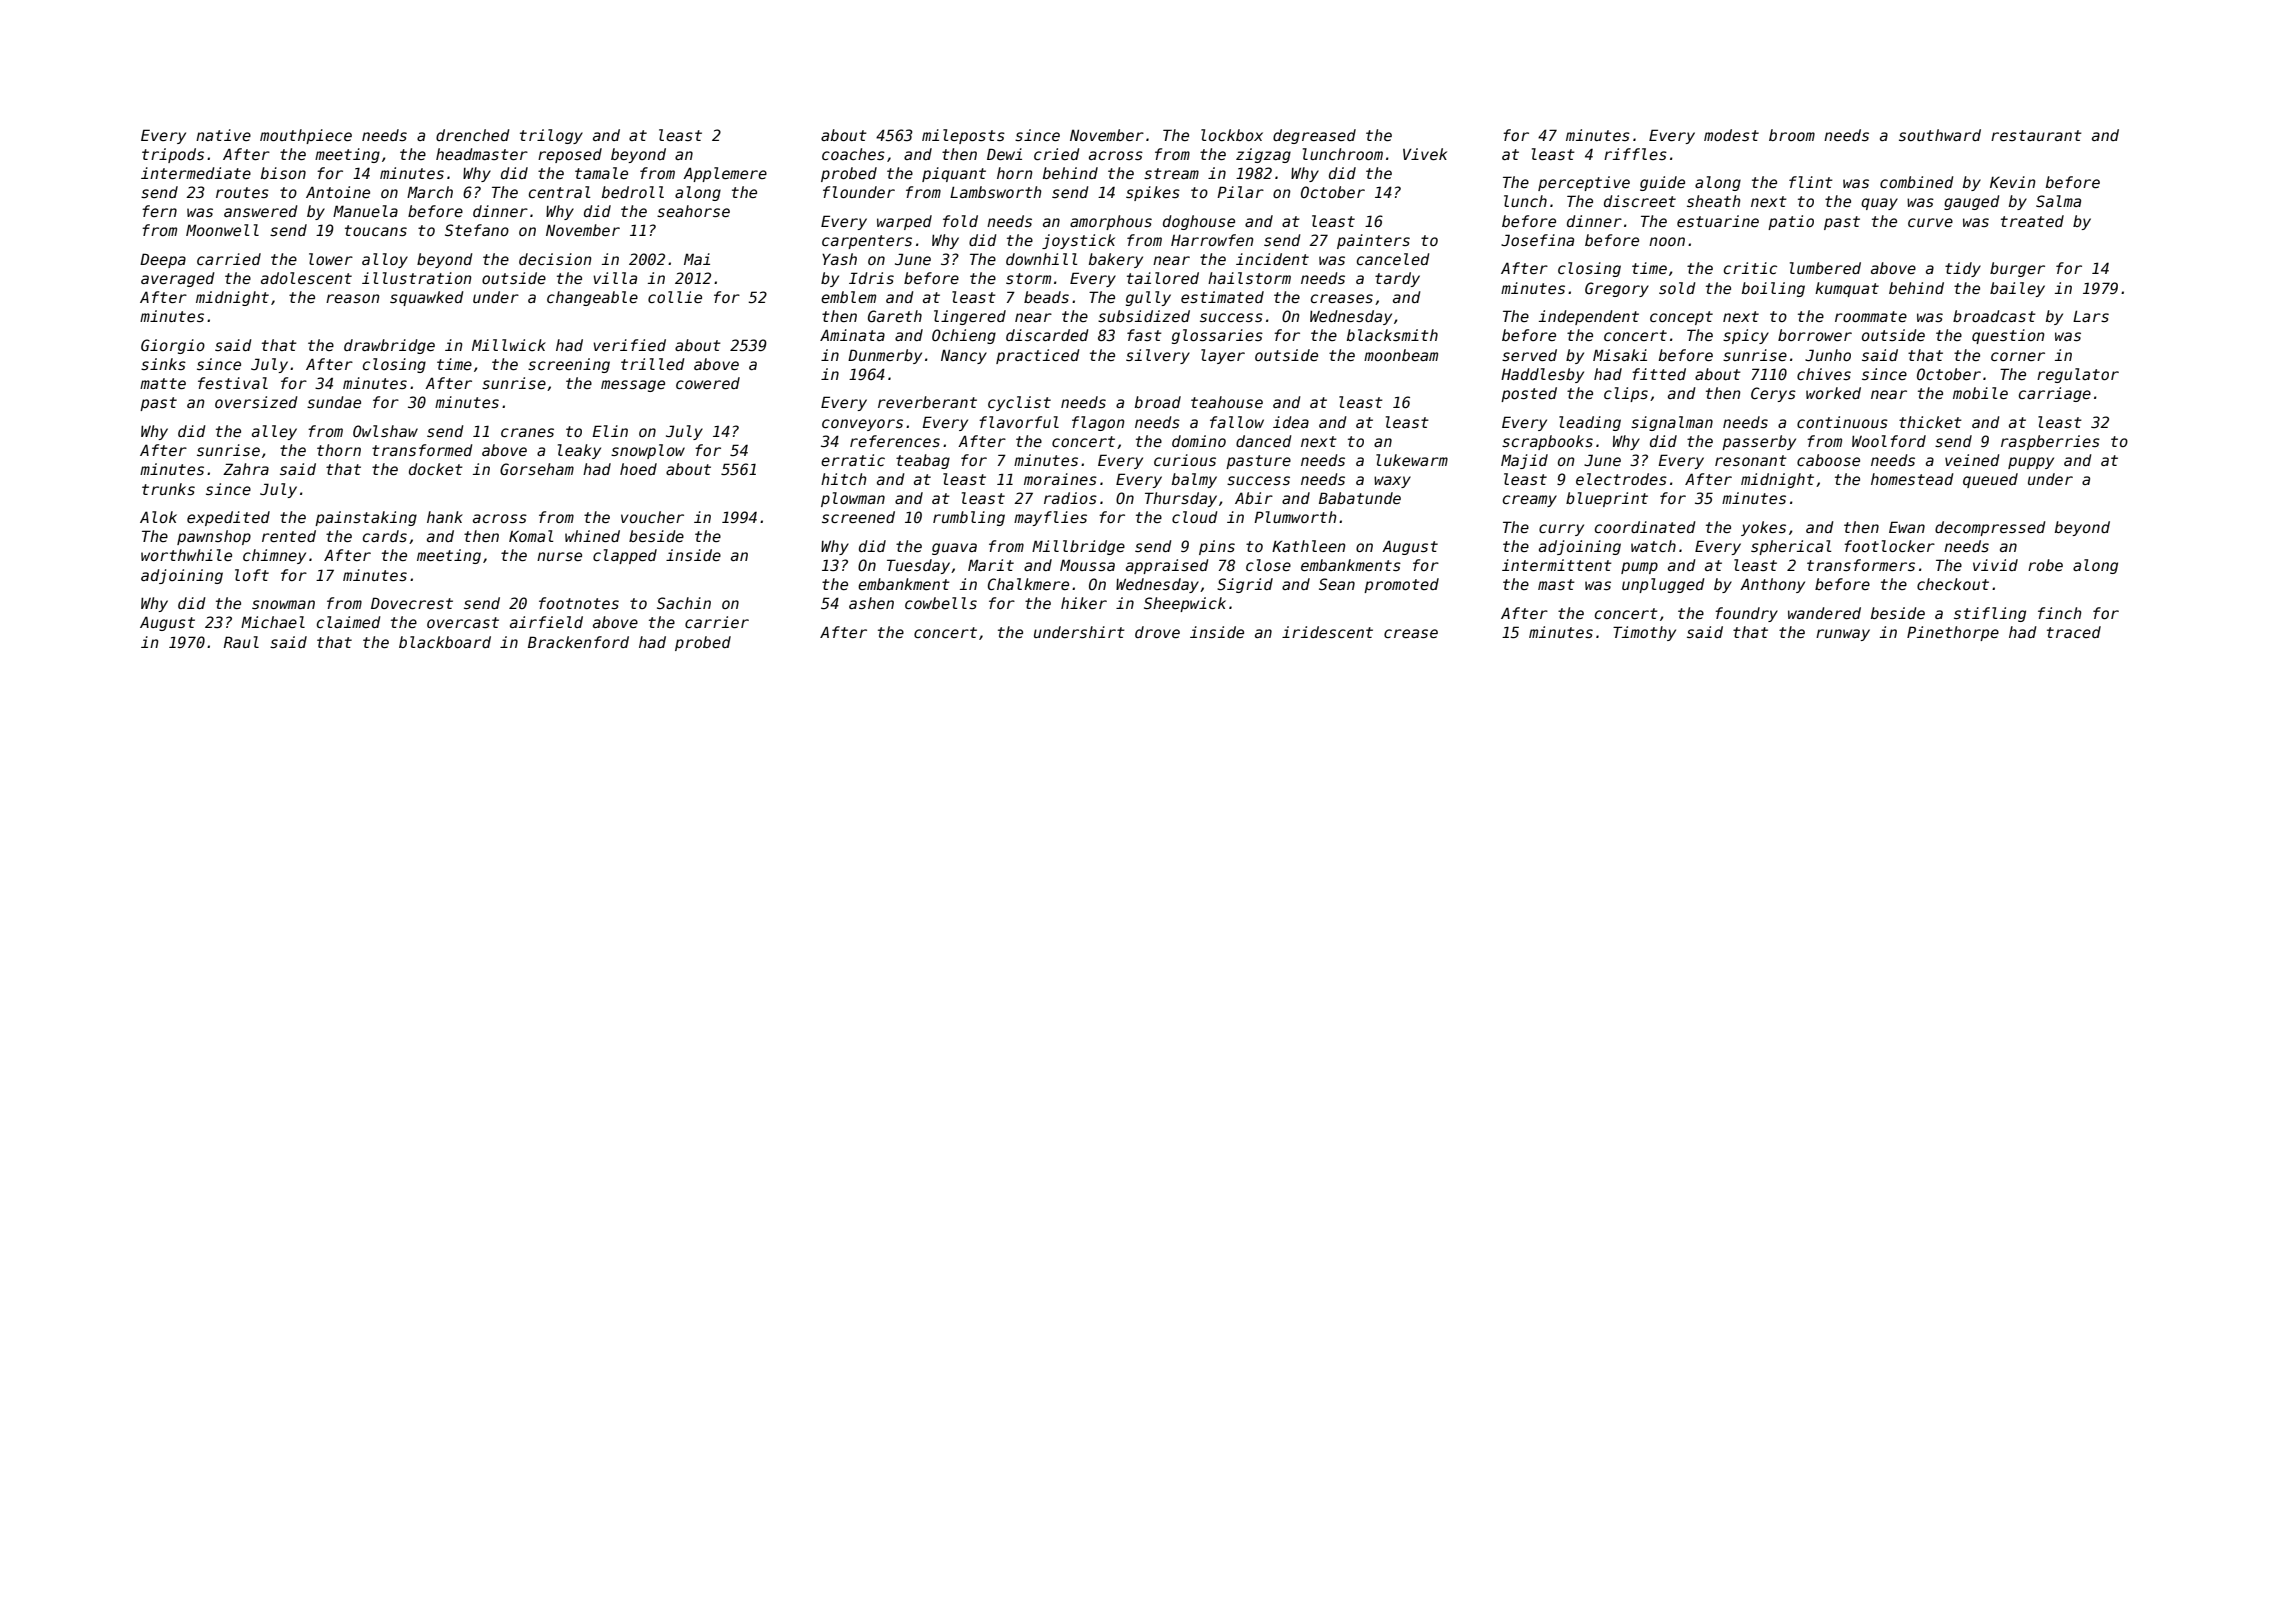 The height and width of the image is (1611, 2278). What do you see at coordinates (1360, 498) in the image?
I see `Babatunde` at bounding box center [1360, 498].
